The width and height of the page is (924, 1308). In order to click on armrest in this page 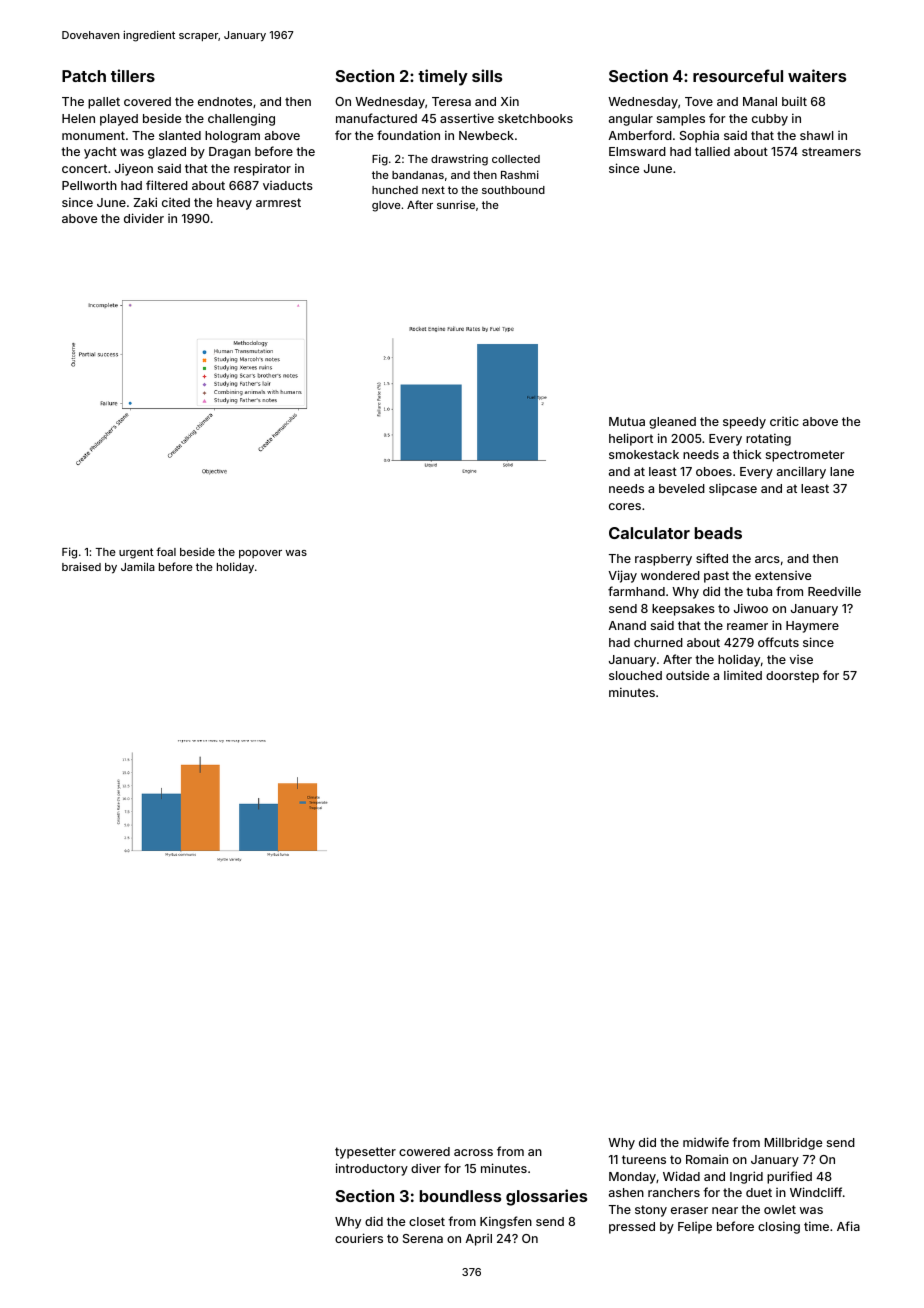, I will do `click(278, 202)`.
